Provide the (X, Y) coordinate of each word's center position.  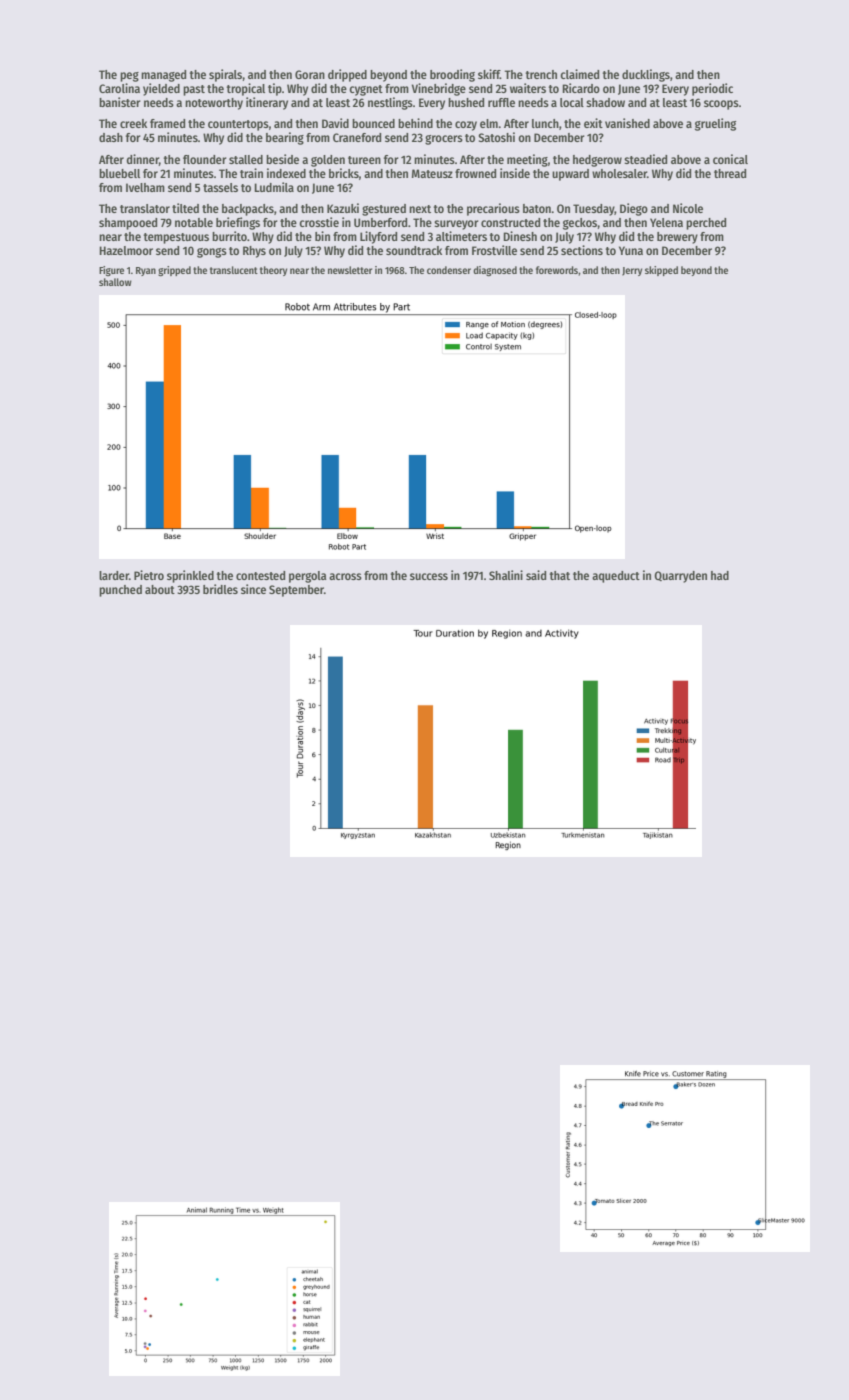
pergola (308, 577)
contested (260, 575)
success (429, 576)
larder (114, 575)
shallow (115, 282)
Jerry (632, 271)
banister (120, 102)
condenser (449, 270)
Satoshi (496, 137)
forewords (557, 270)
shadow (605, 102)
